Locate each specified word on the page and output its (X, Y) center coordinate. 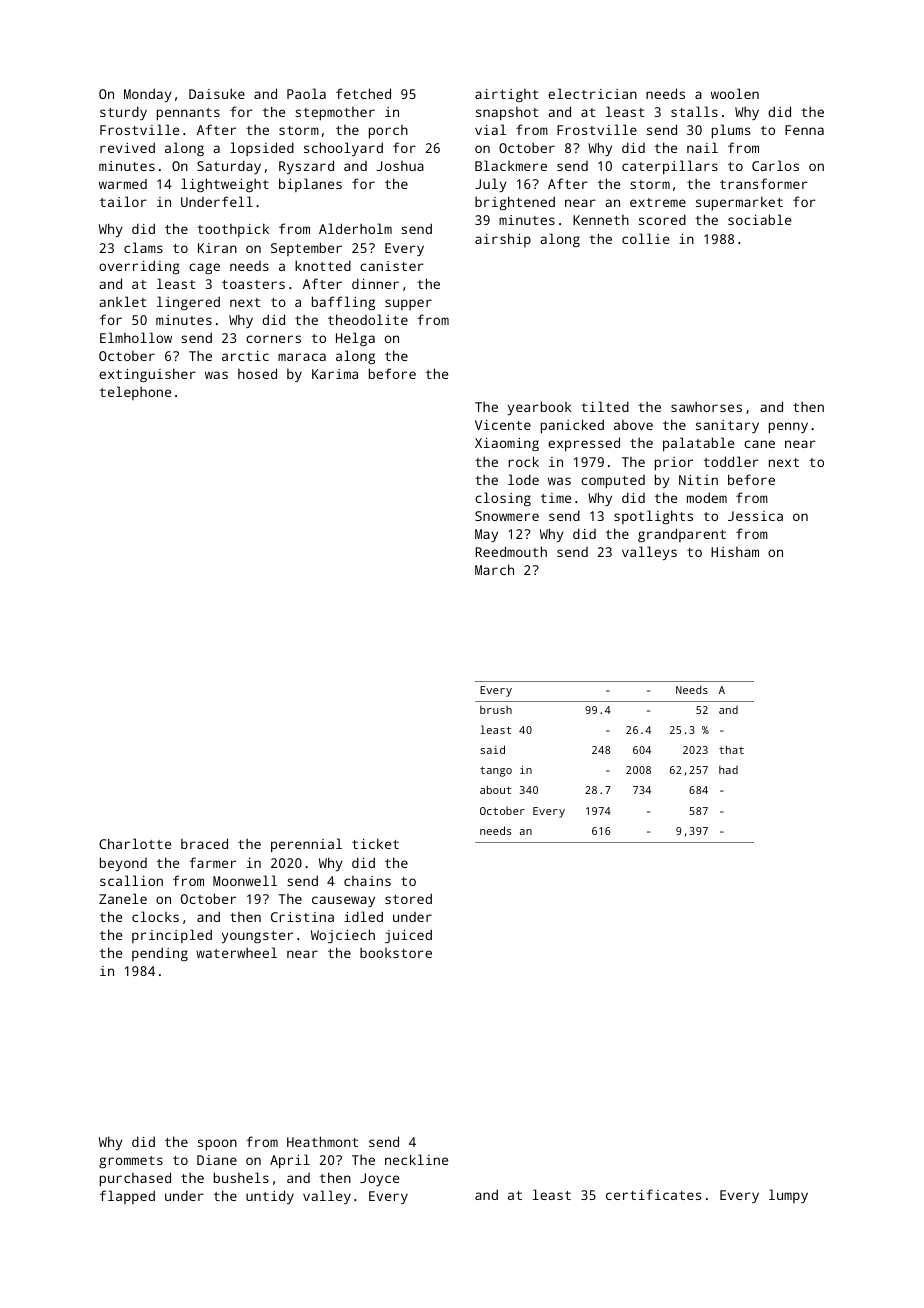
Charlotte (135, 843)
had (728, 770)
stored (408, 898)
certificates (653, 1194)
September (306, 249)
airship (503, 240)
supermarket (739, 203)
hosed (257, 373)
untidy (270, 1197)
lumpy (788, 1196)
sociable (759, 219)
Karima (335, 374)
